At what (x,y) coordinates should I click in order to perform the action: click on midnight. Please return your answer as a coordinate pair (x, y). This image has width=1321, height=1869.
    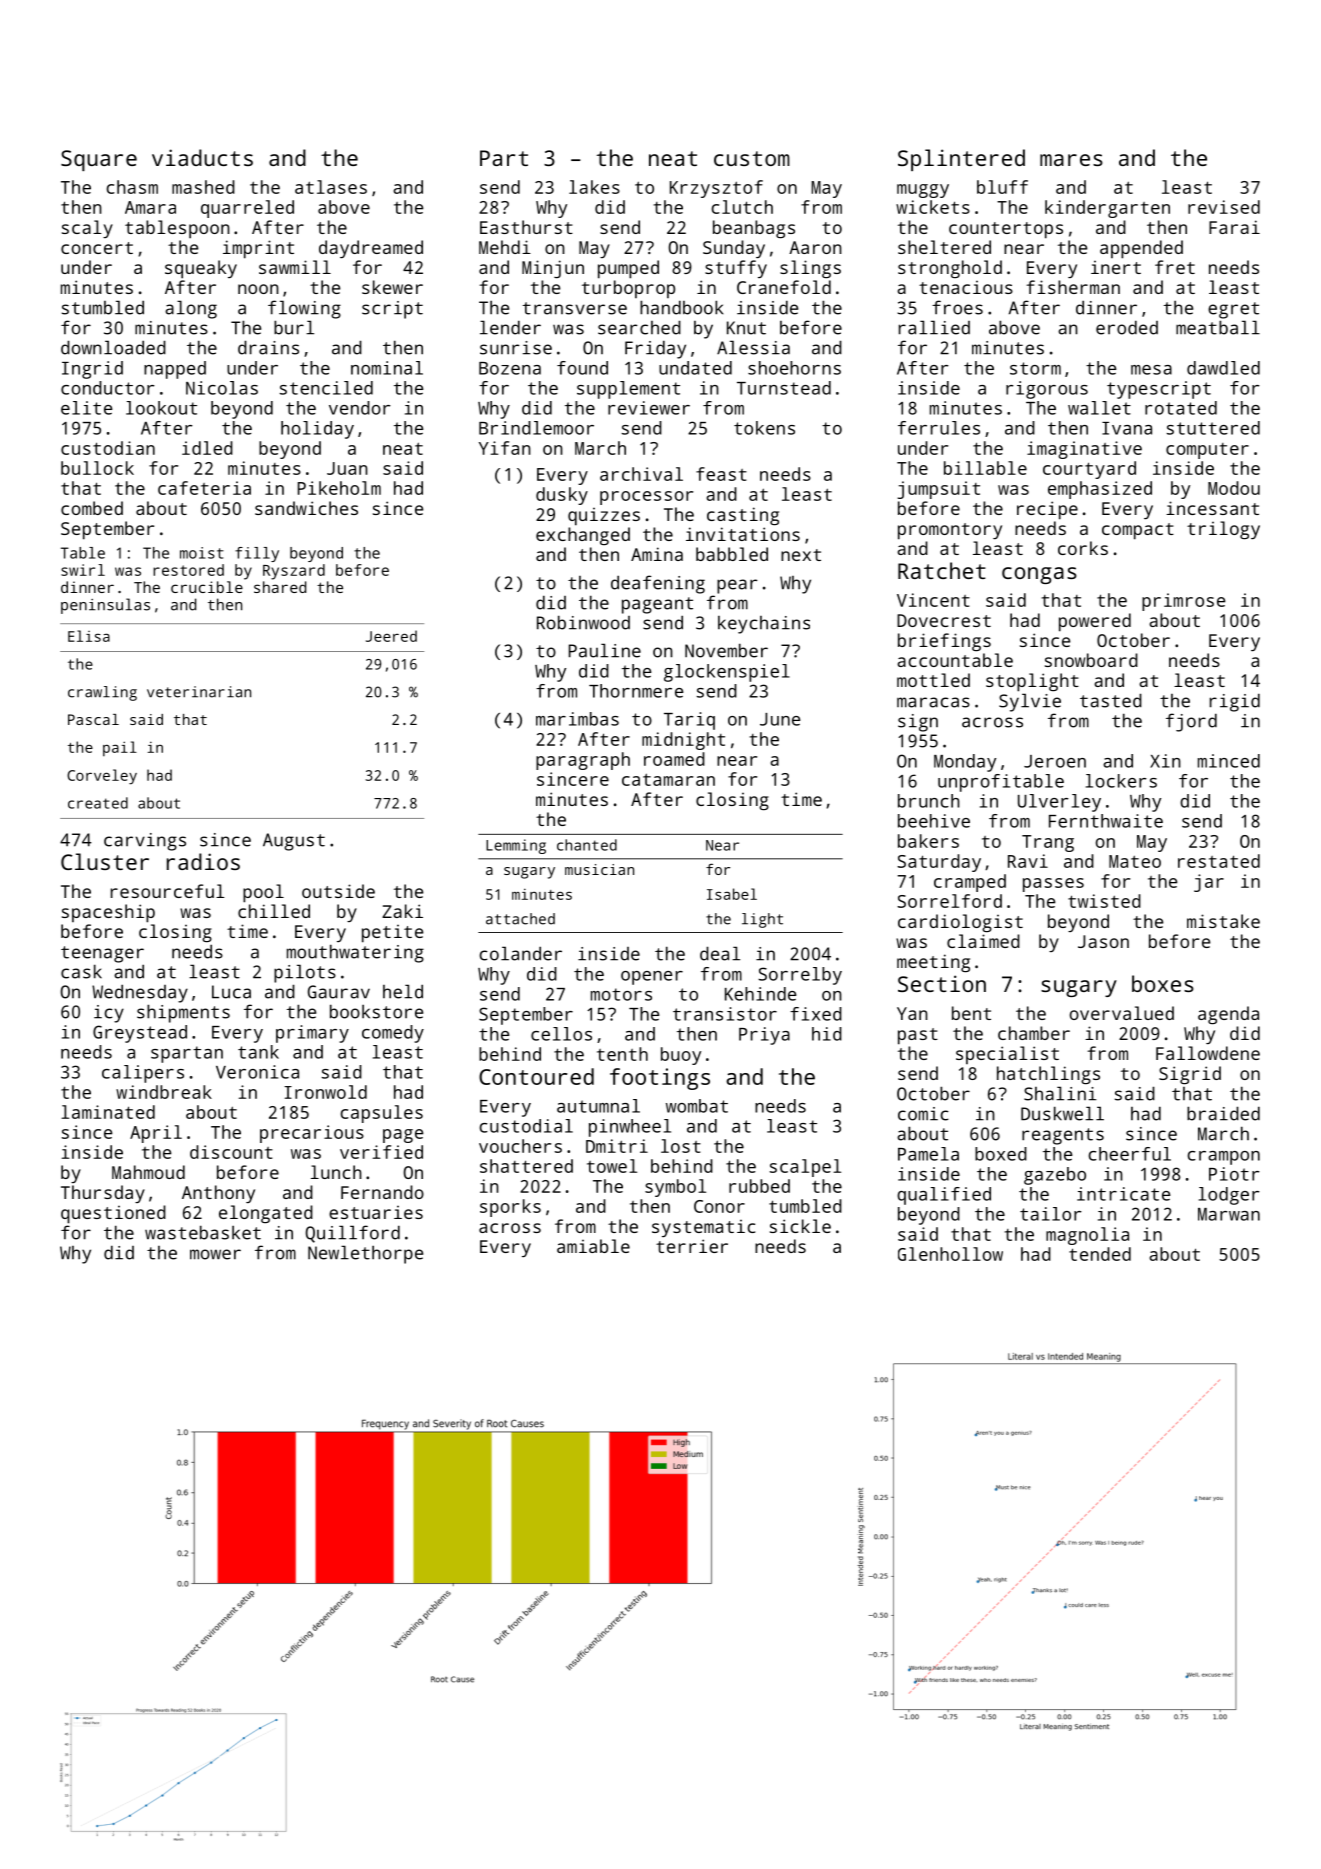
    Looking at the image, I should click on (683, 741).
